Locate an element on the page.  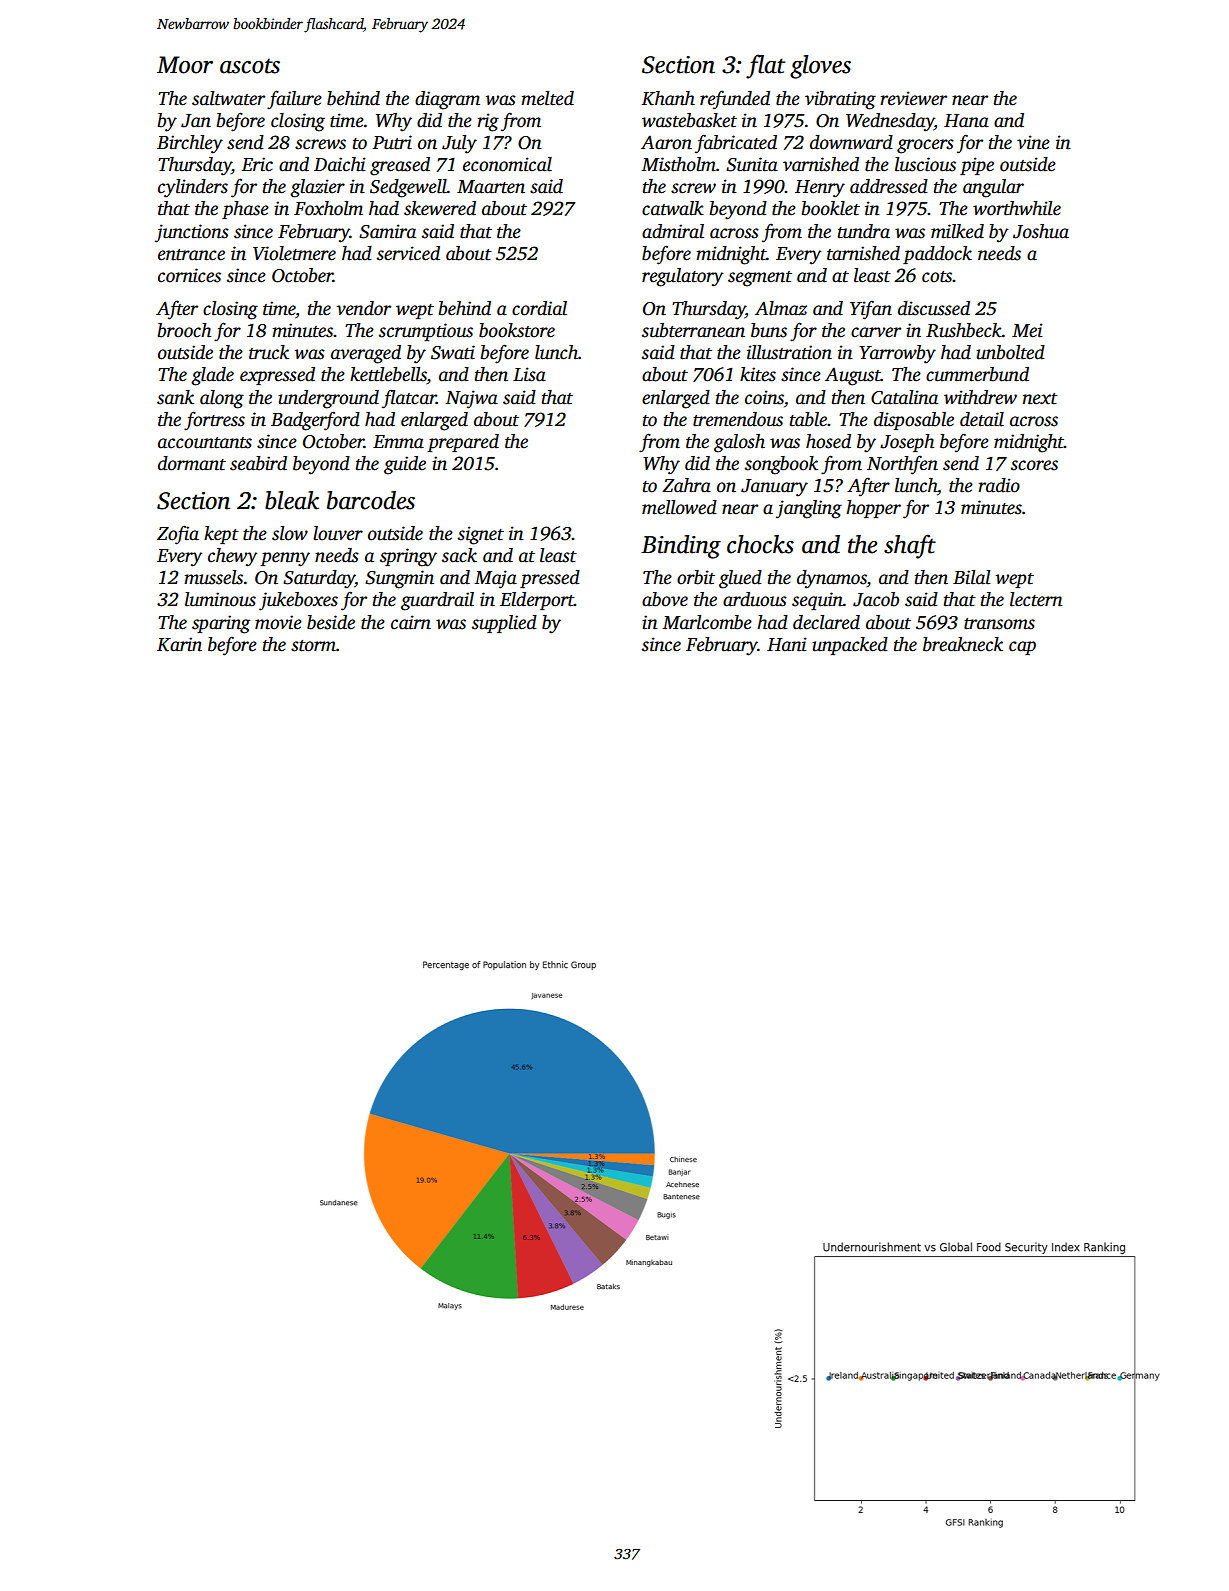
scores is located at coordinates (1034, 465).
